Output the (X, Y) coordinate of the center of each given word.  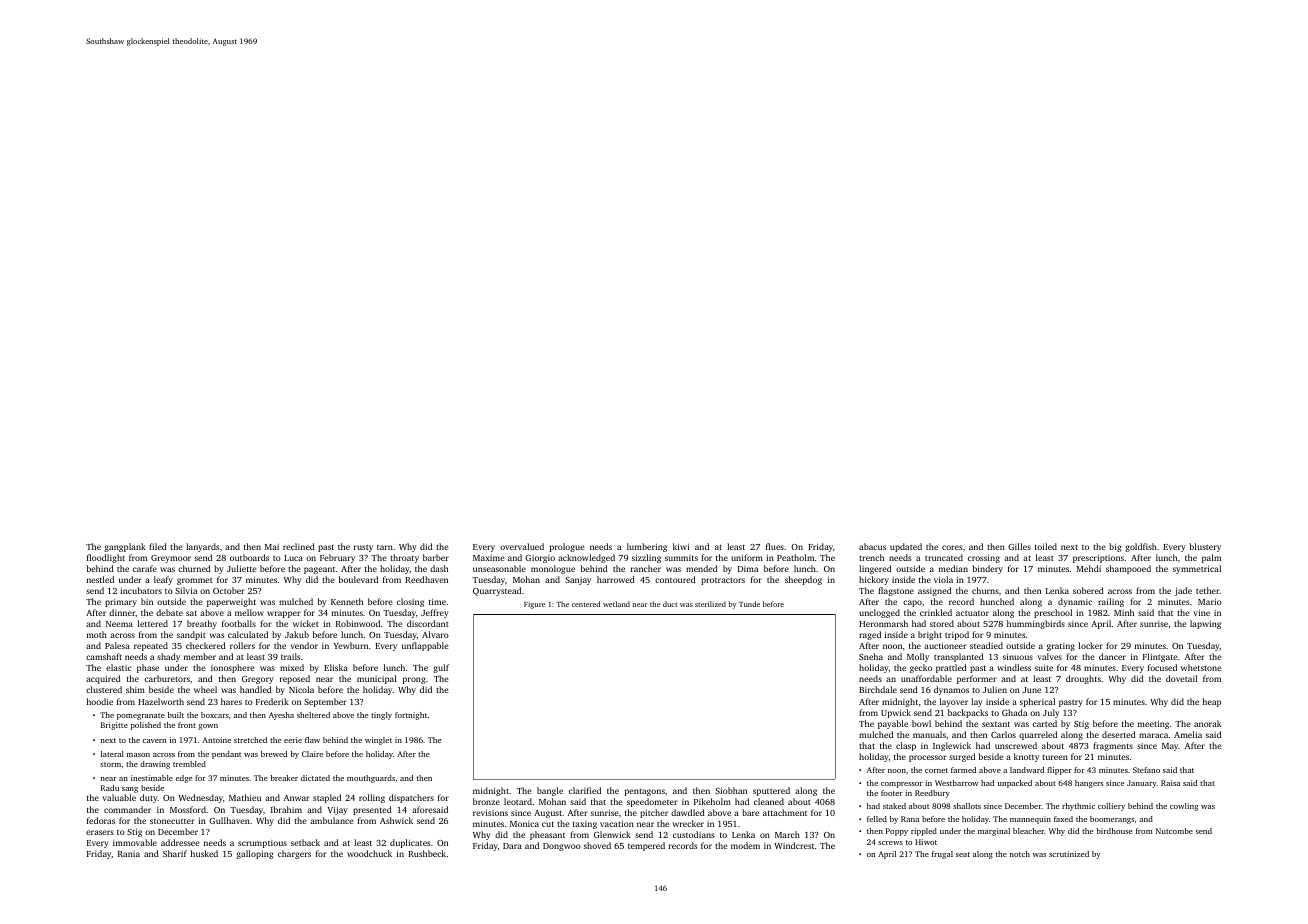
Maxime (488, 558)
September (325, 702)
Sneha (871, 656)
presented (372, 810)
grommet (195, 581)
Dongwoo (562, 847)
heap (1212, 702)
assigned (935, 591)
